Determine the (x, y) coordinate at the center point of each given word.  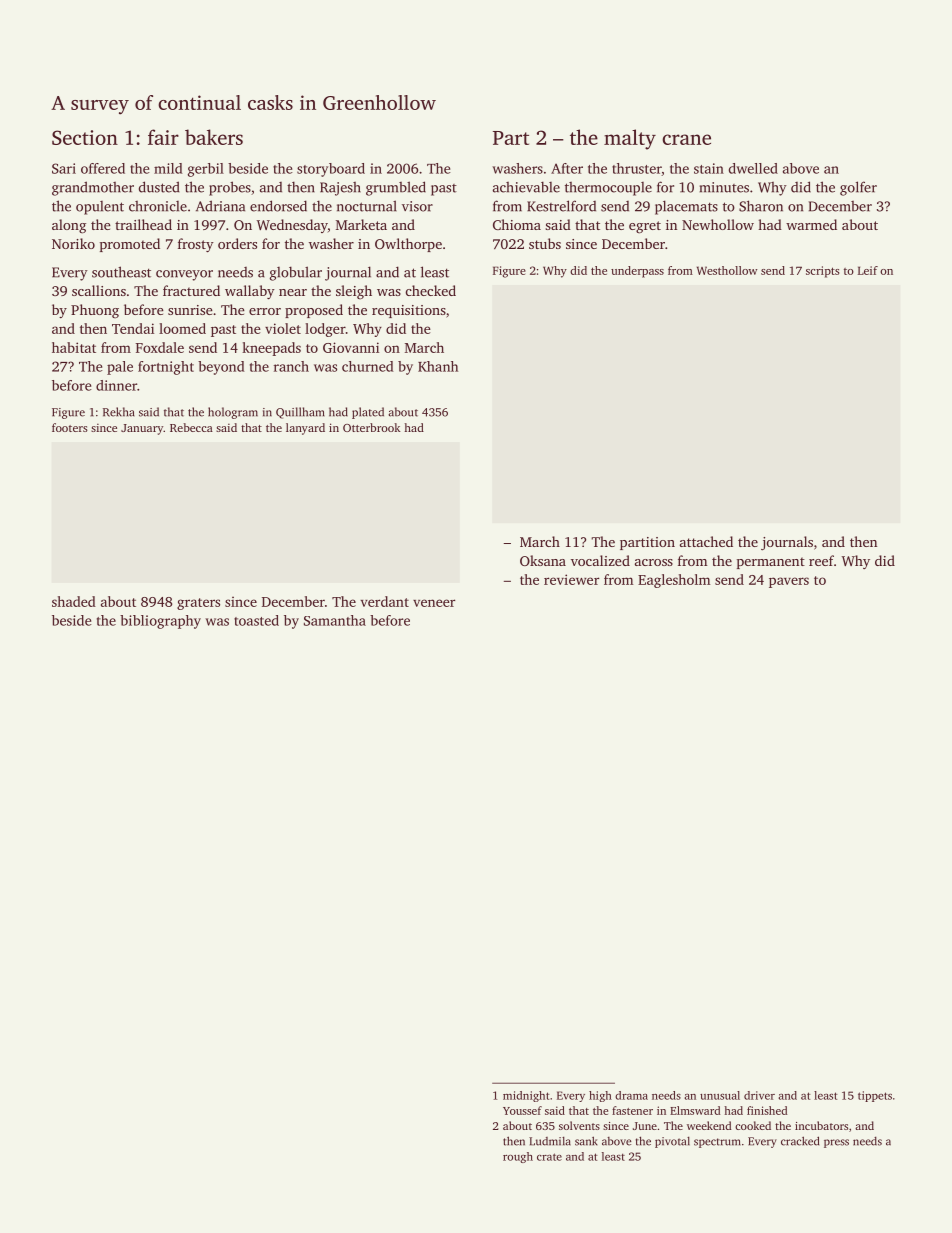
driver (759, 1095)
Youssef (522, 1110)
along (69, 226)
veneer (434, 603)
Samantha (335, 620)
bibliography (160, 622)
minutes (724, 187)
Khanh (438, 366)
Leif (868, 270)
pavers (789, 582)
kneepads (271, 349)
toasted (256, 620)
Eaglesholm (674, 581)
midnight (526, 1096)
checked (431, 290)
